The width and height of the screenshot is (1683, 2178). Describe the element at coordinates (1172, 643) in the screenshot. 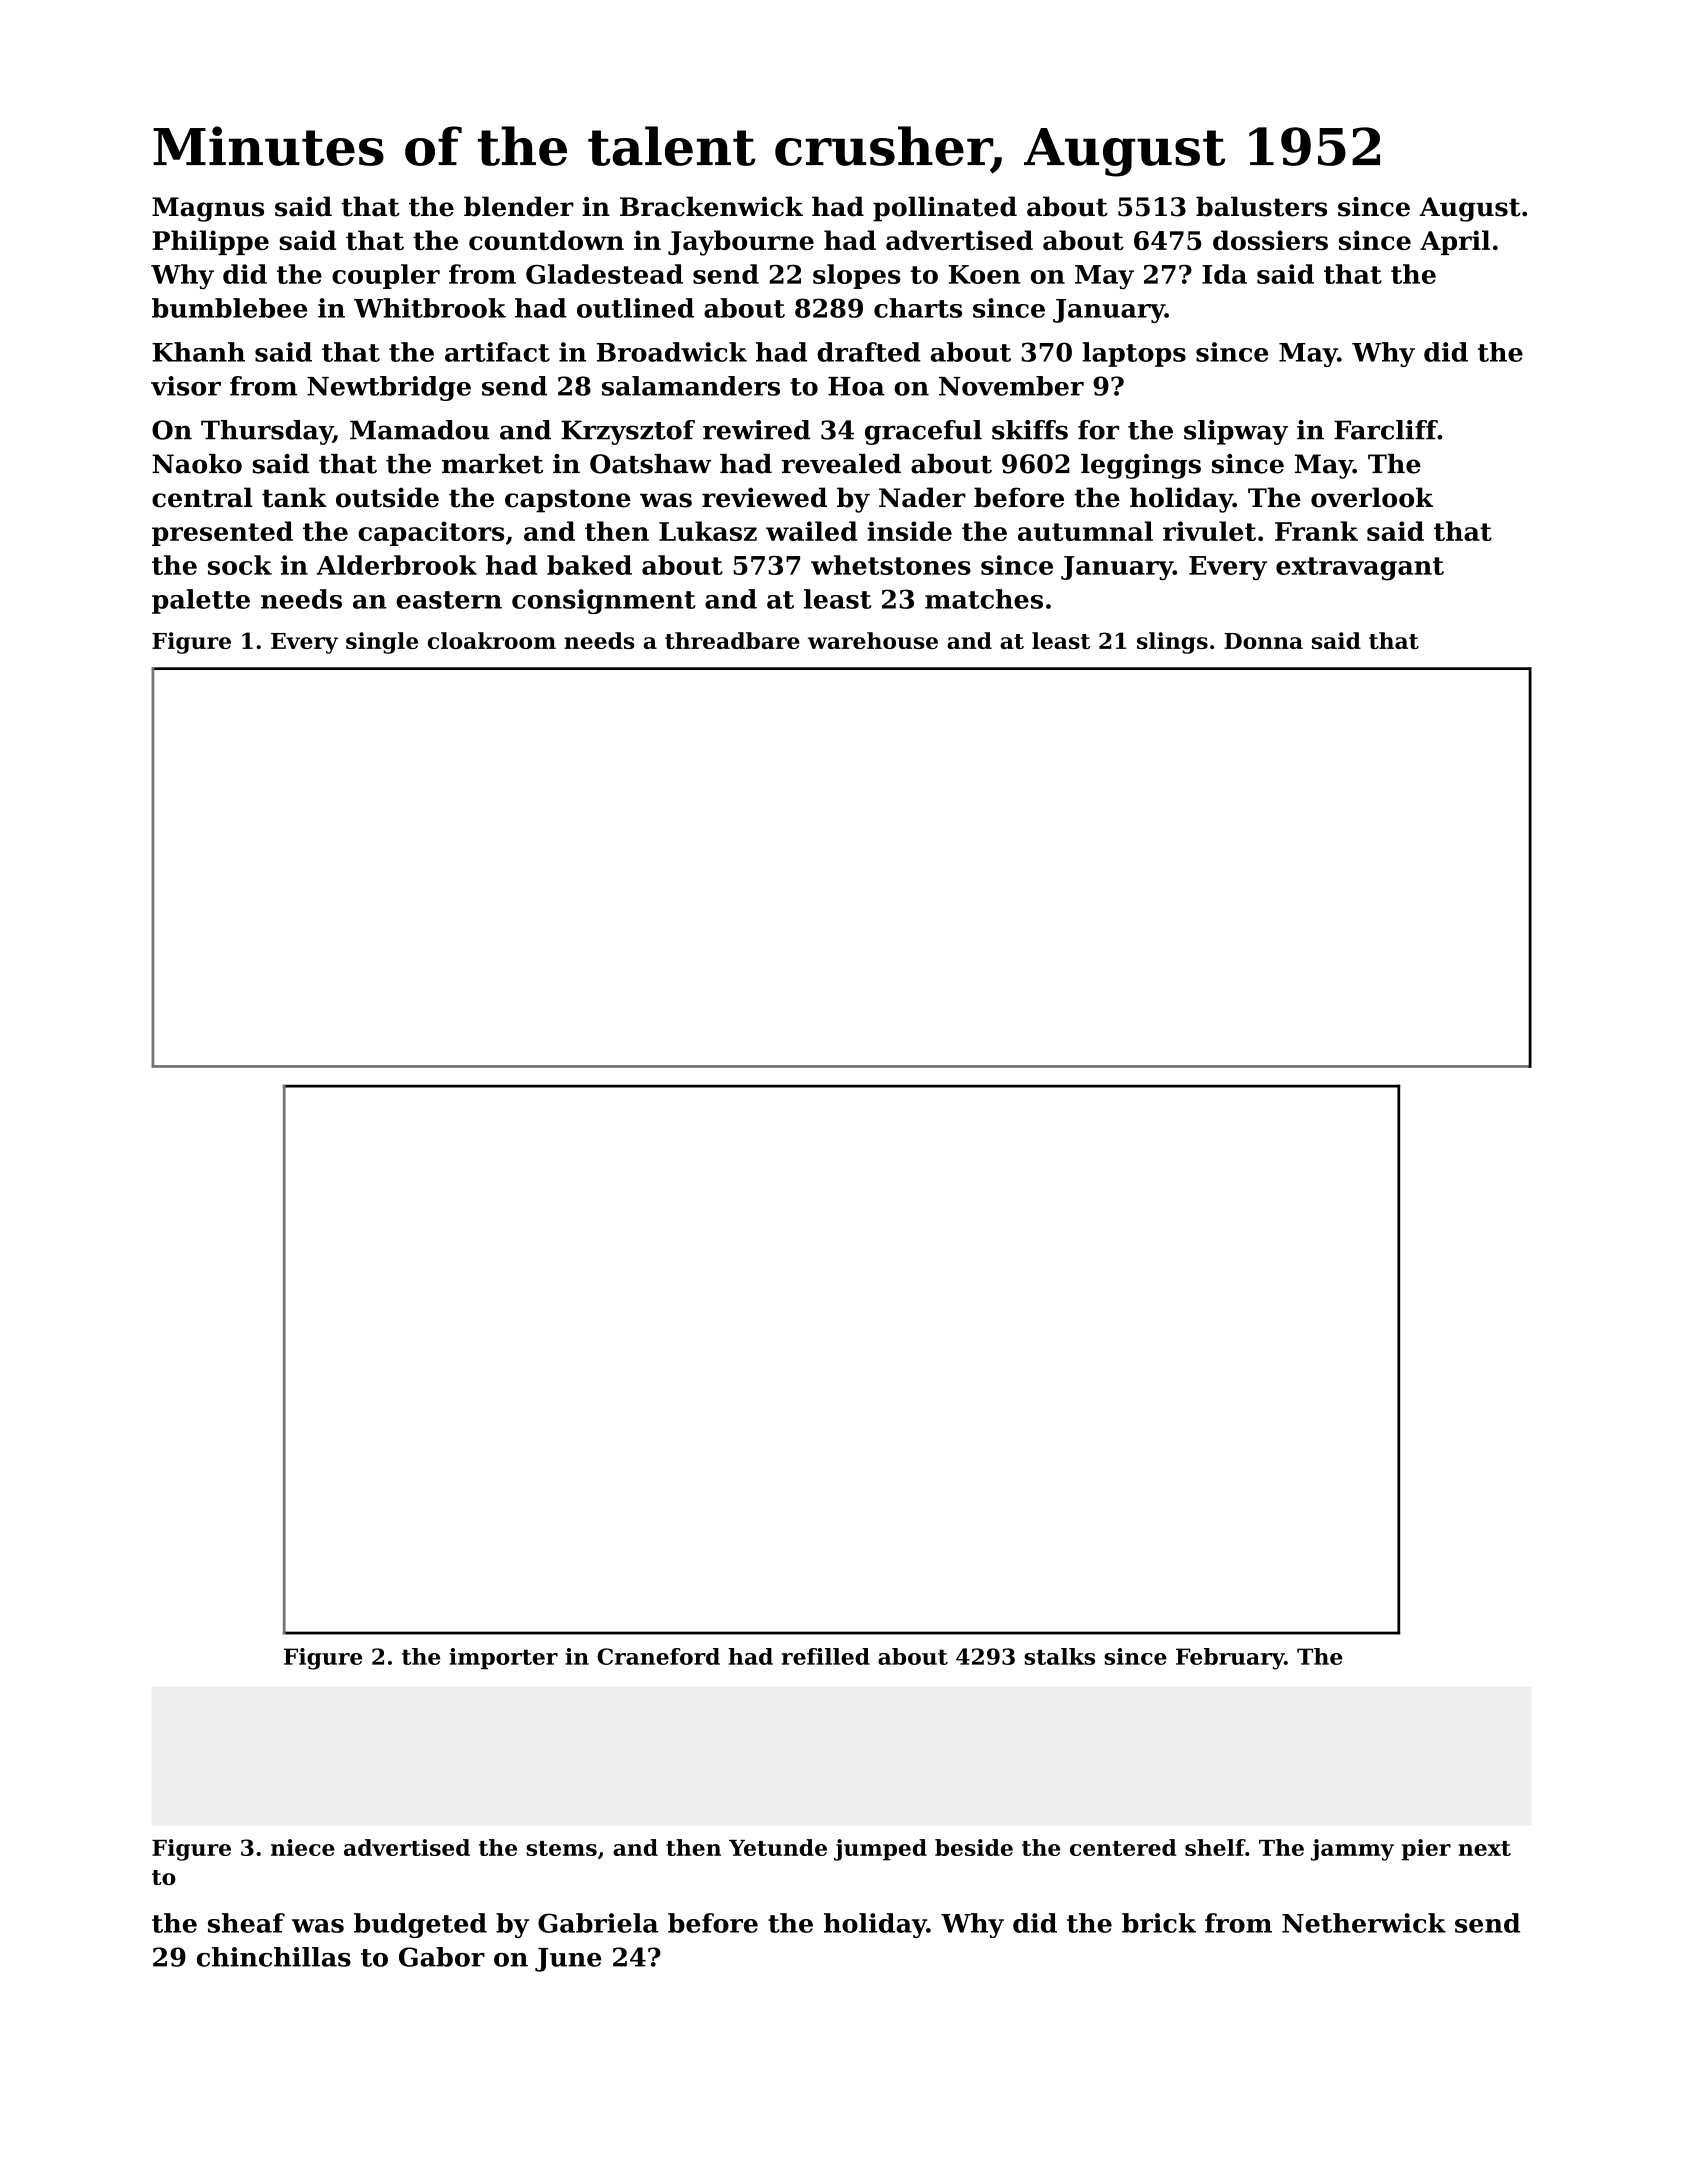

I see `slings` at that location.
